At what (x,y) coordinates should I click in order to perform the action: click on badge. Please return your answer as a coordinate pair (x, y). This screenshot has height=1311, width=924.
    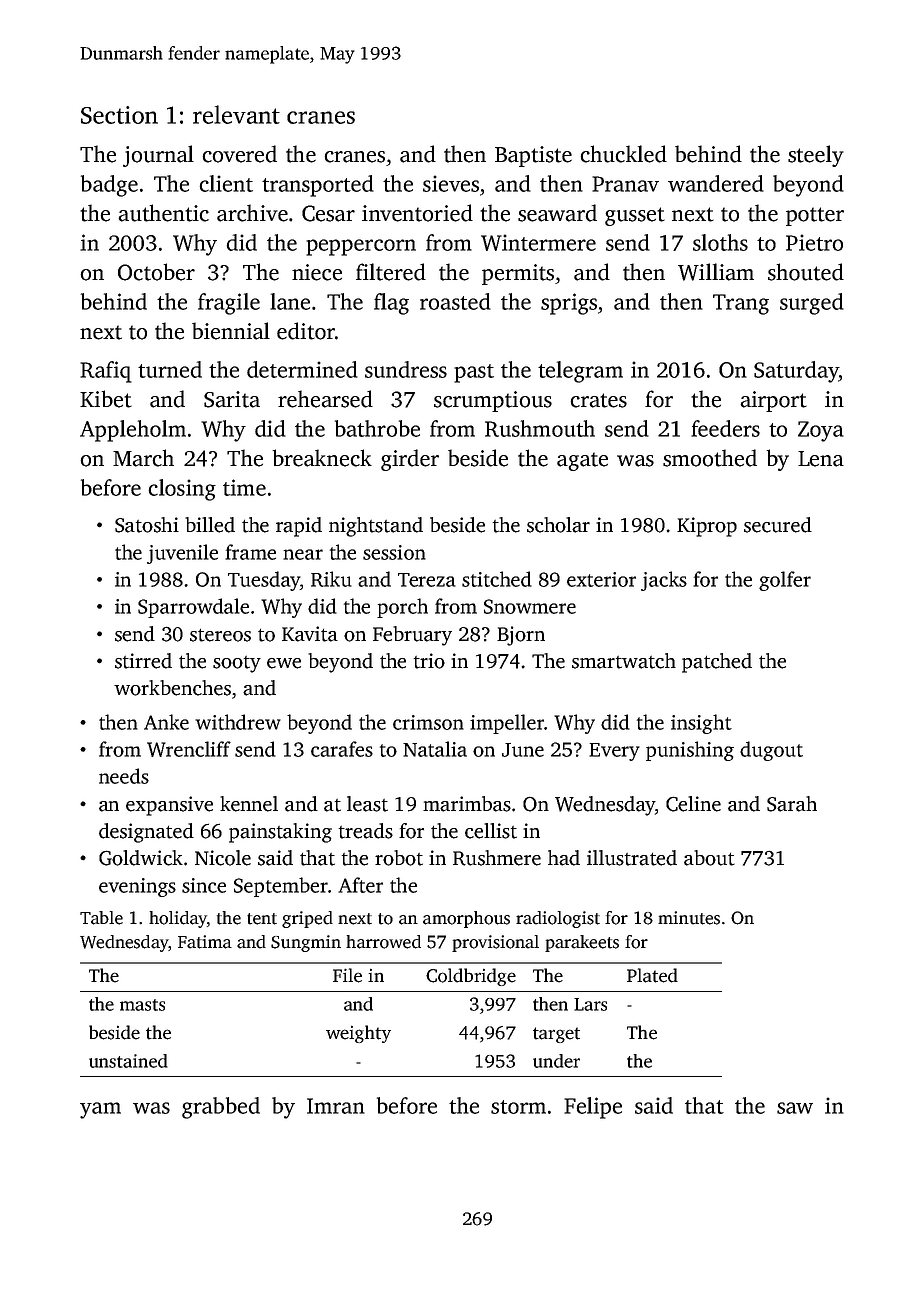
    Looking at the image, I should click on (109, 186).
